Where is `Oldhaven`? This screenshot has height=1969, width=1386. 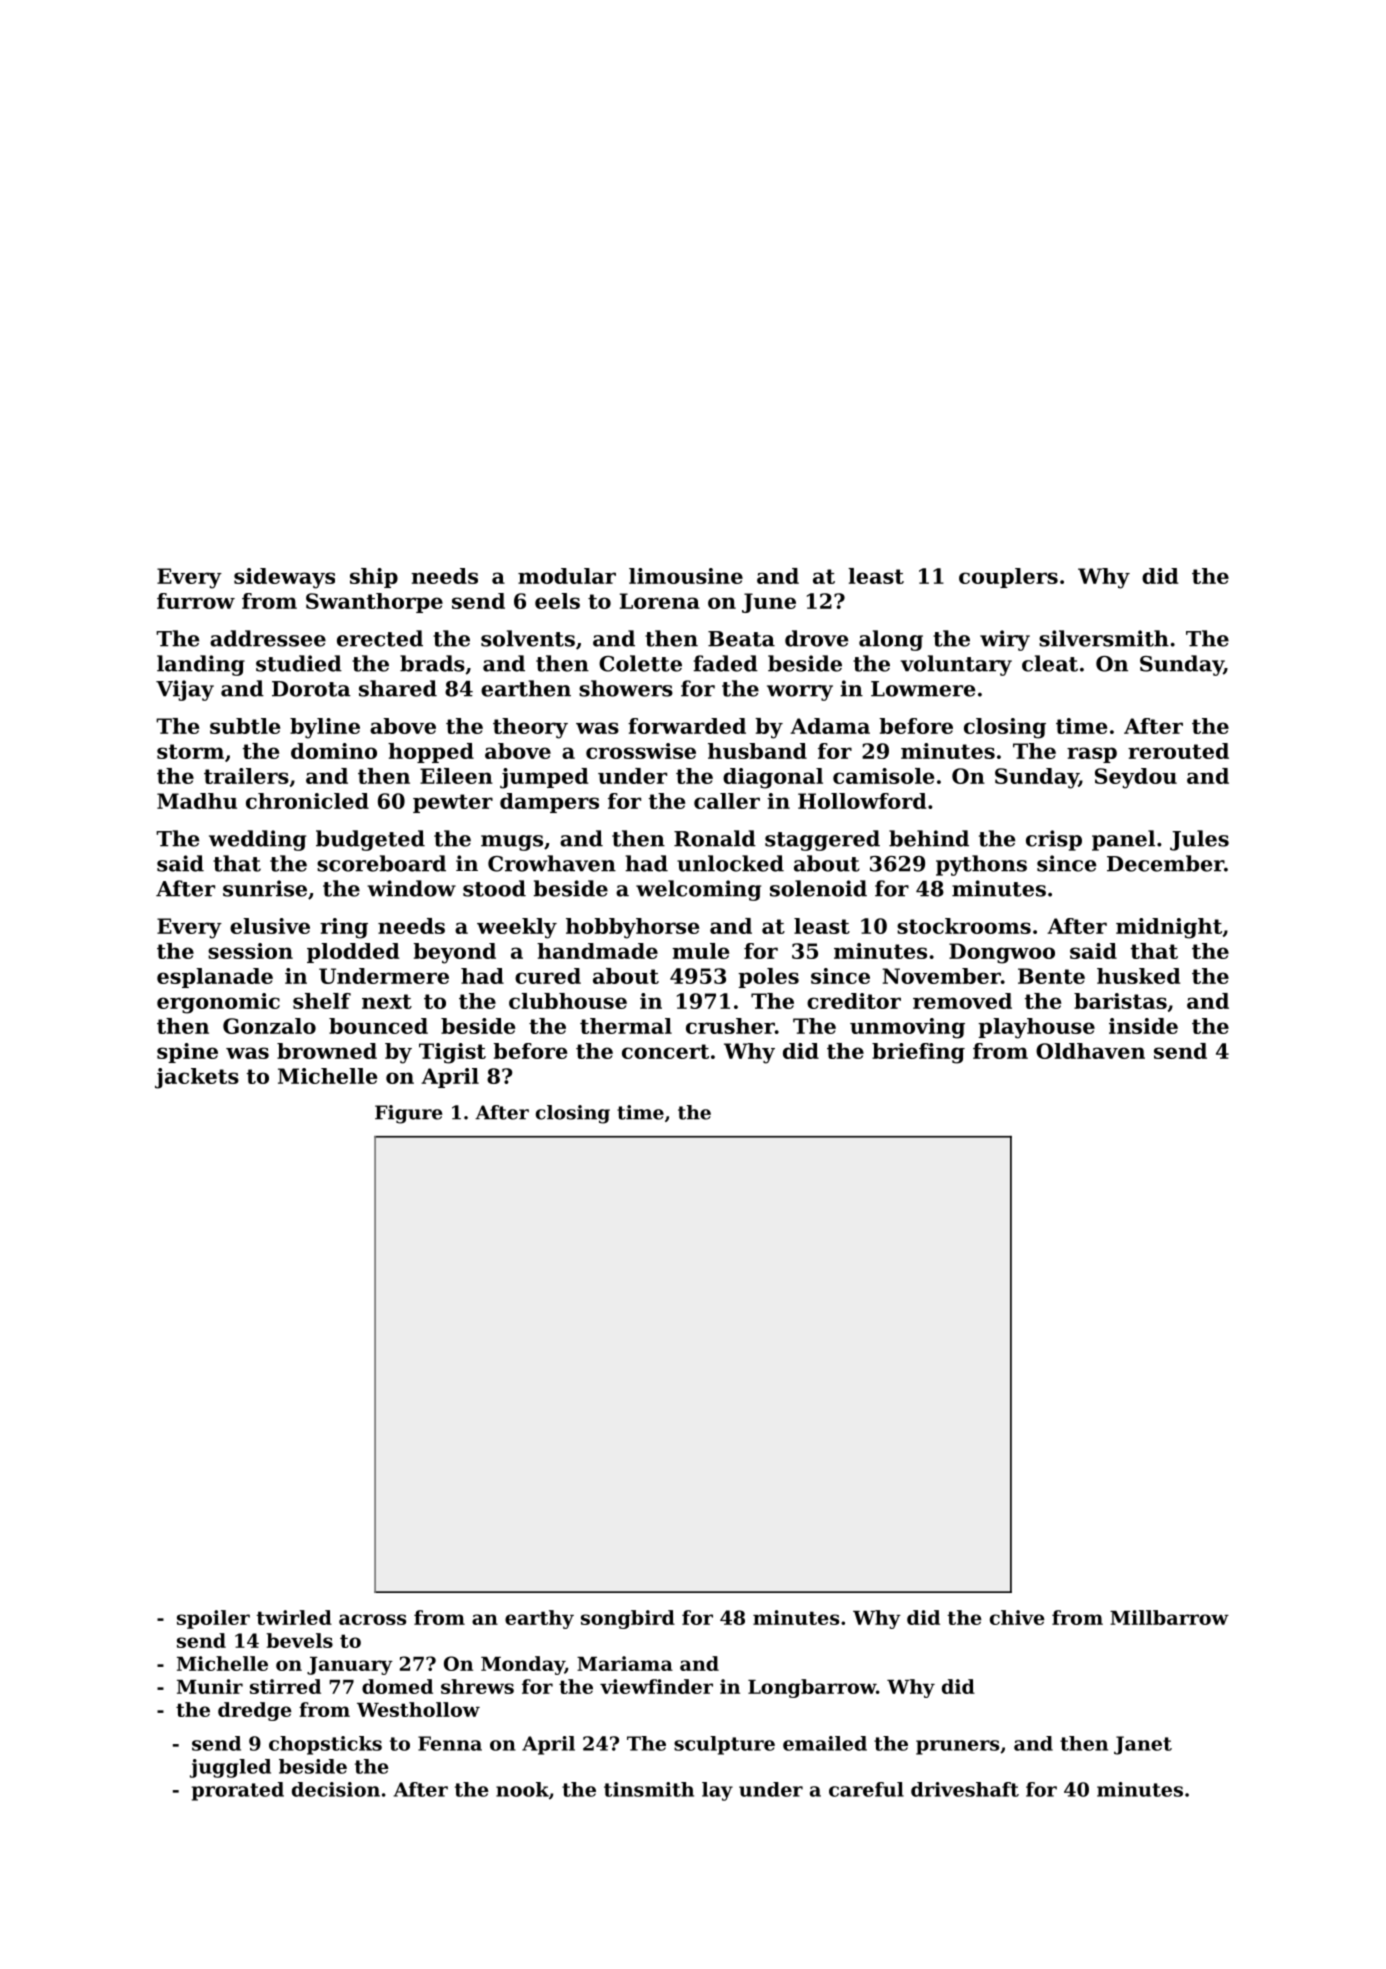
Oldhaven is located at coordinates (1090, 1051).
